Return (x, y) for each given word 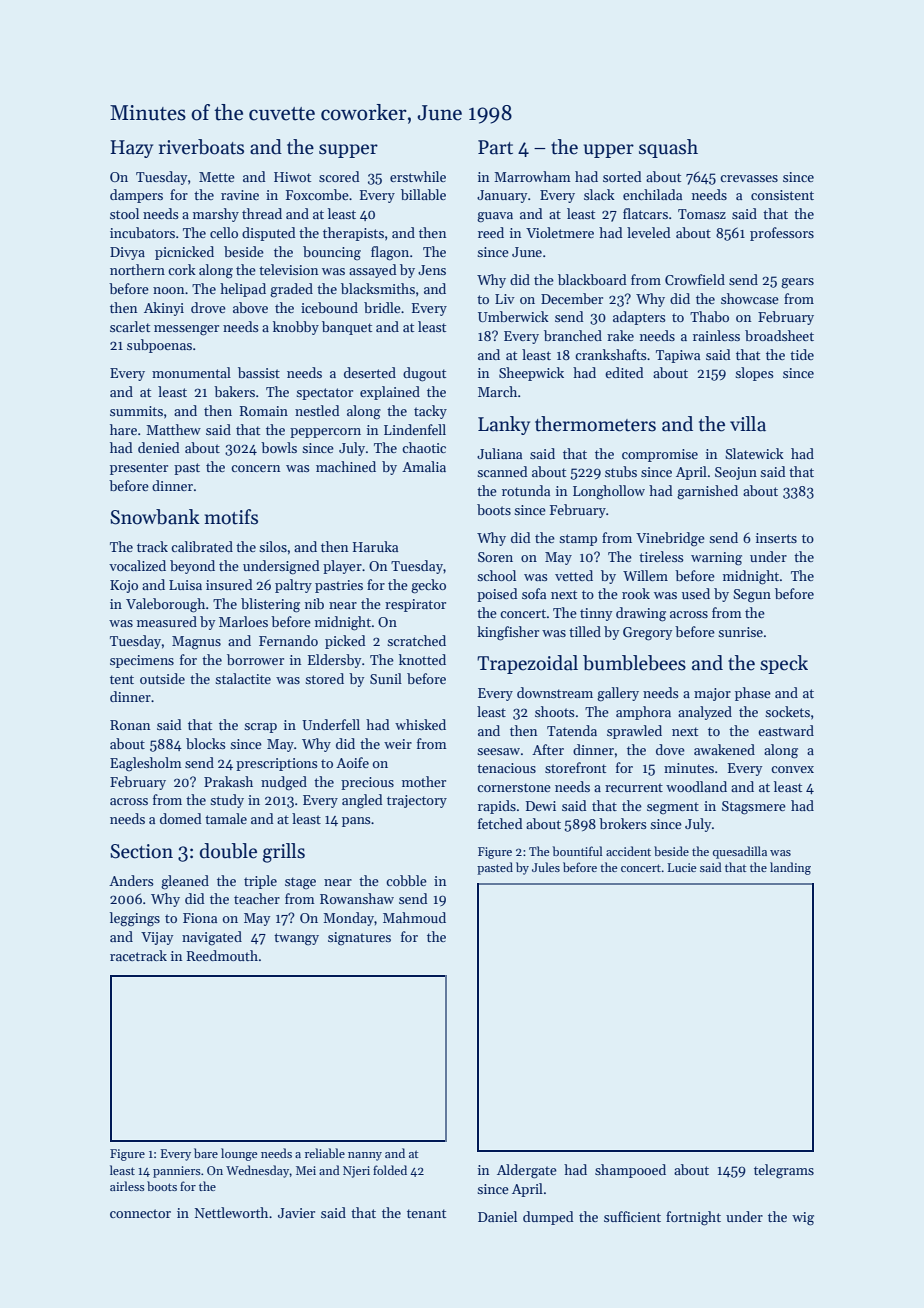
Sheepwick (531, 374)
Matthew (173, 429)
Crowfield (695, 279)
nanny (365, 1156)
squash (668, 148)
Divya (127, 253)
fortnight (693, 1218)
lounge (239, 1154)
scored (339, 176)
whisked (420, 724)
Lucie (681, 867)
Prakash (228, 781)
